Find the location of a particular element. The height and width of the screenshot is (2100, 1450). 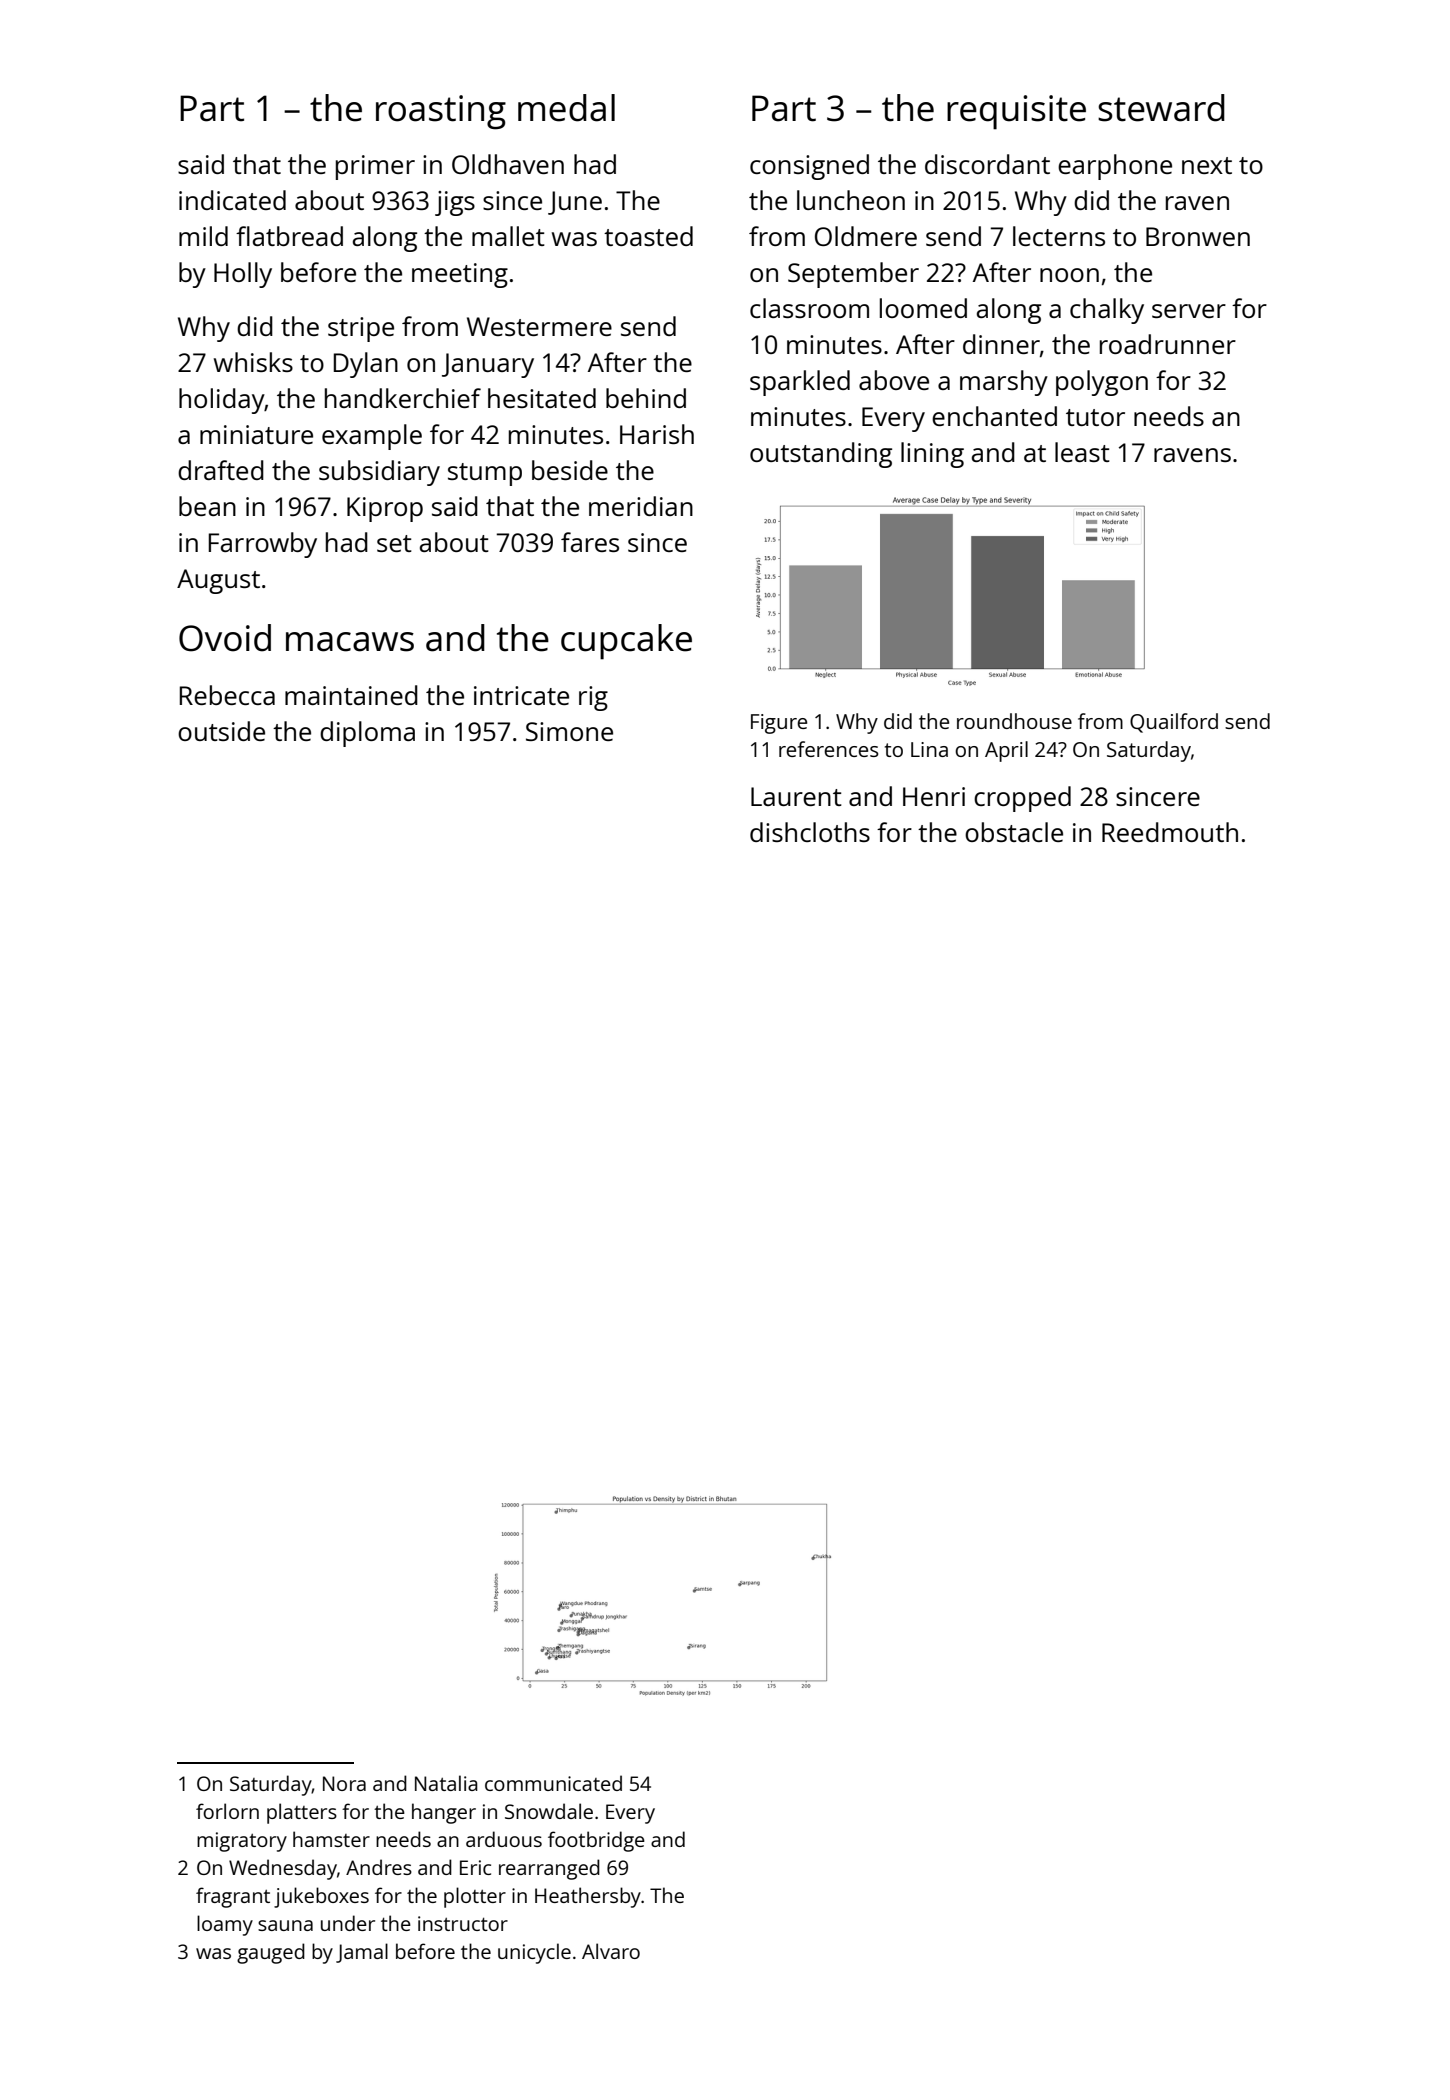

dinner is located at coordinates (1001, 344).
